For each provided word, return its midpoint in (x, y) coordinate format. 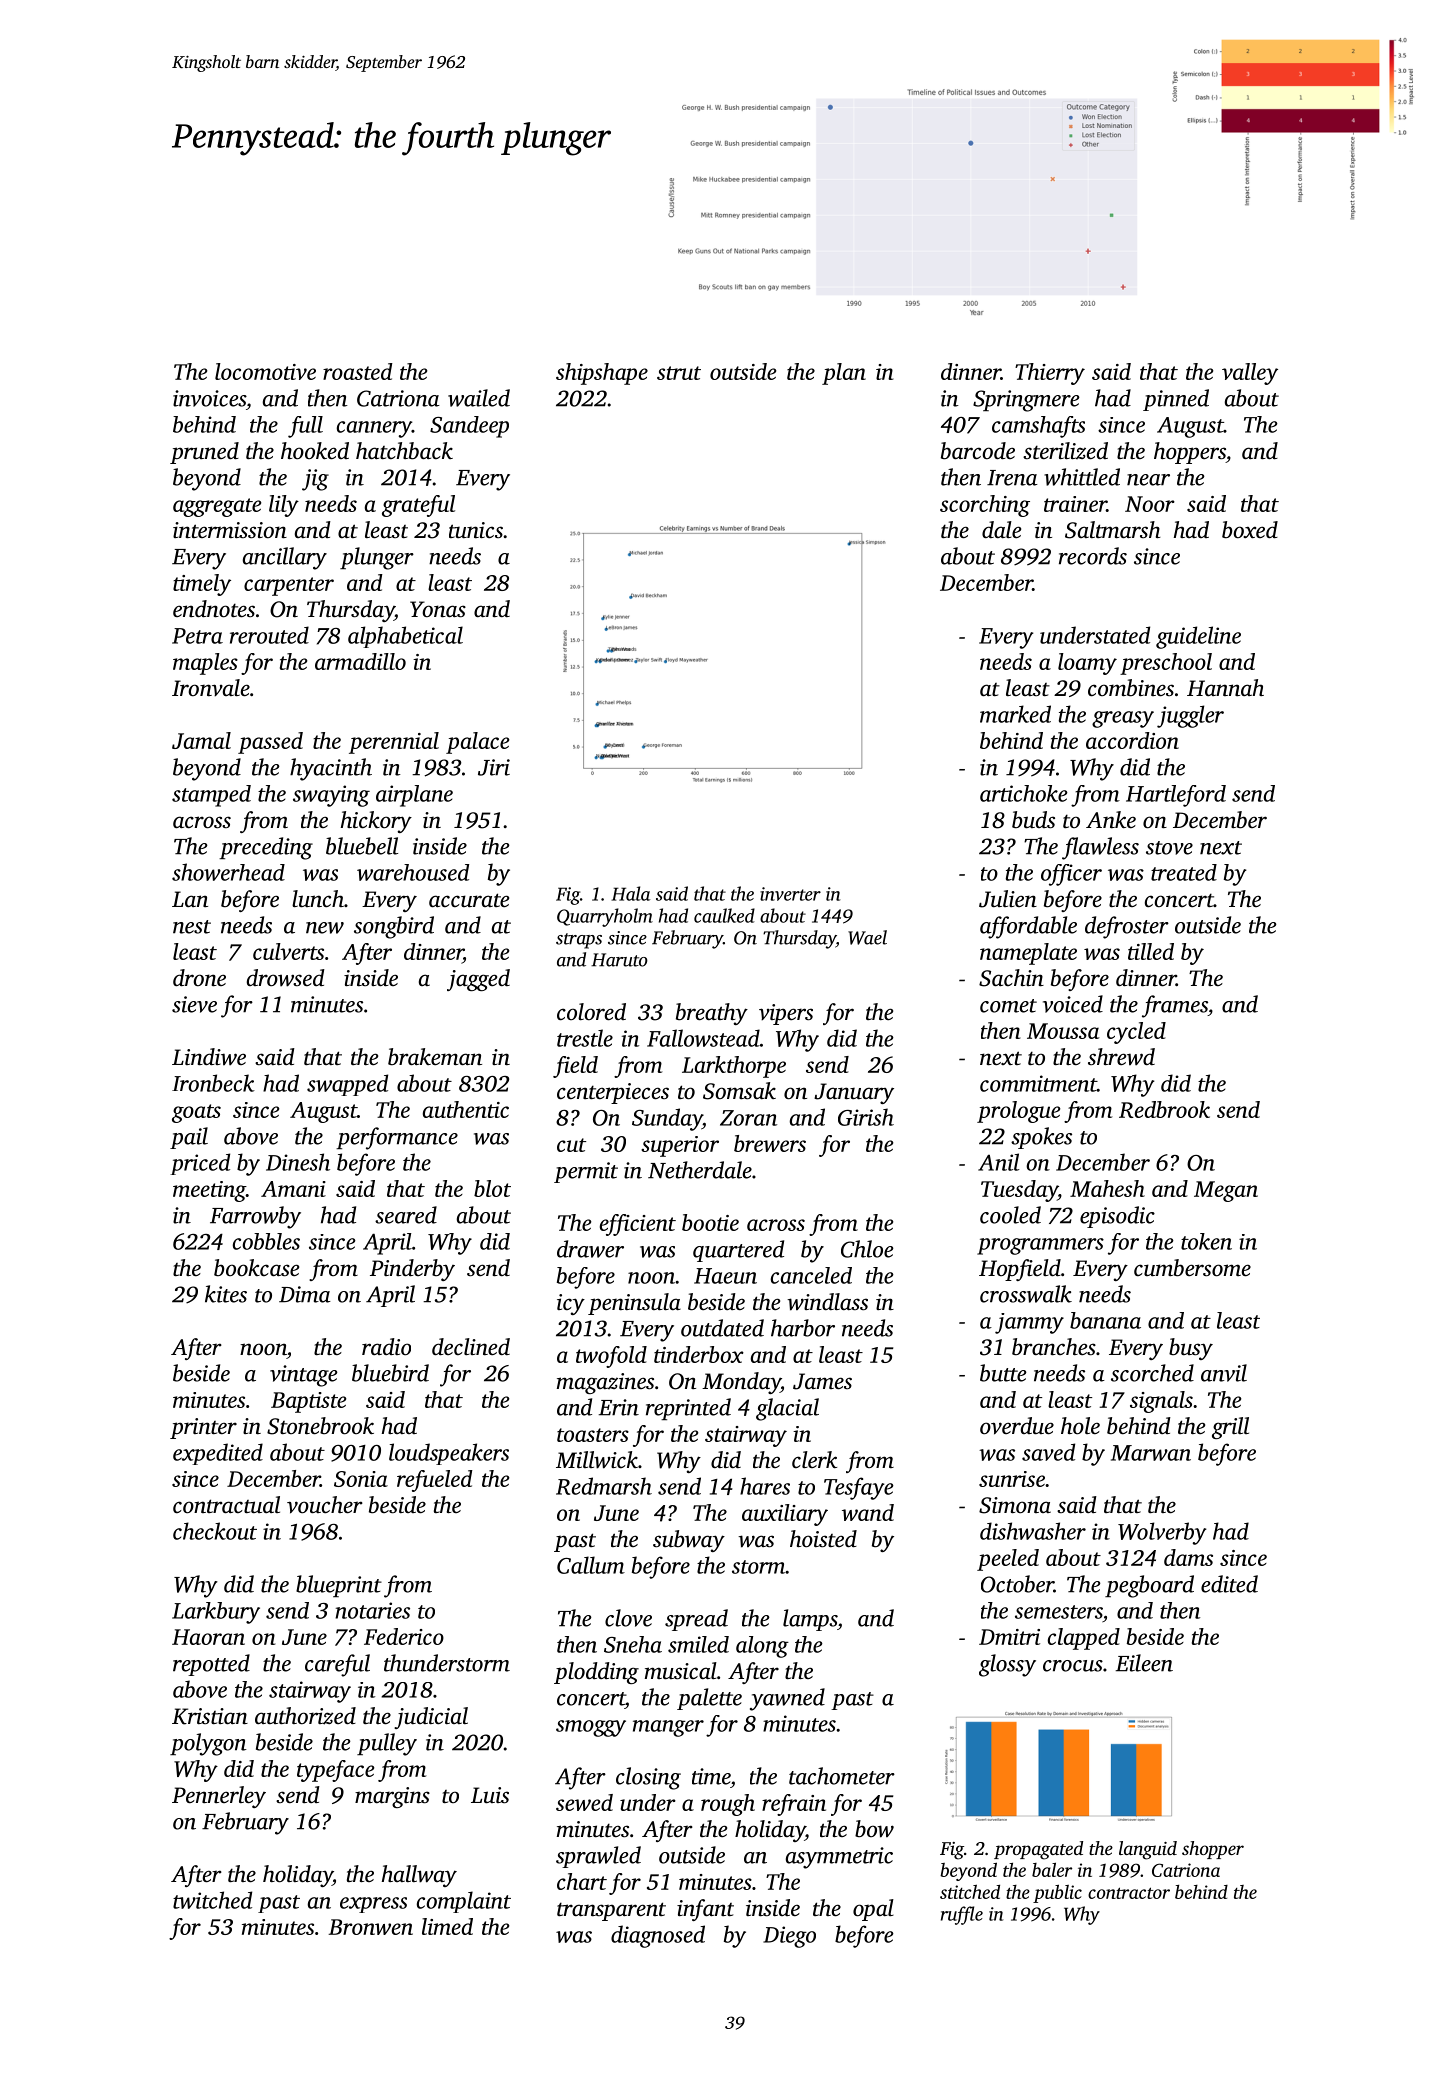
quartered (738, 1251)
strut (679, 373)
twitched (212, 1900)
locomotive (265, 371)
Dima (305, 1294)
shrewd (1121, 1057)
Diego (789, 1937)
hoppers (1190, 453)
